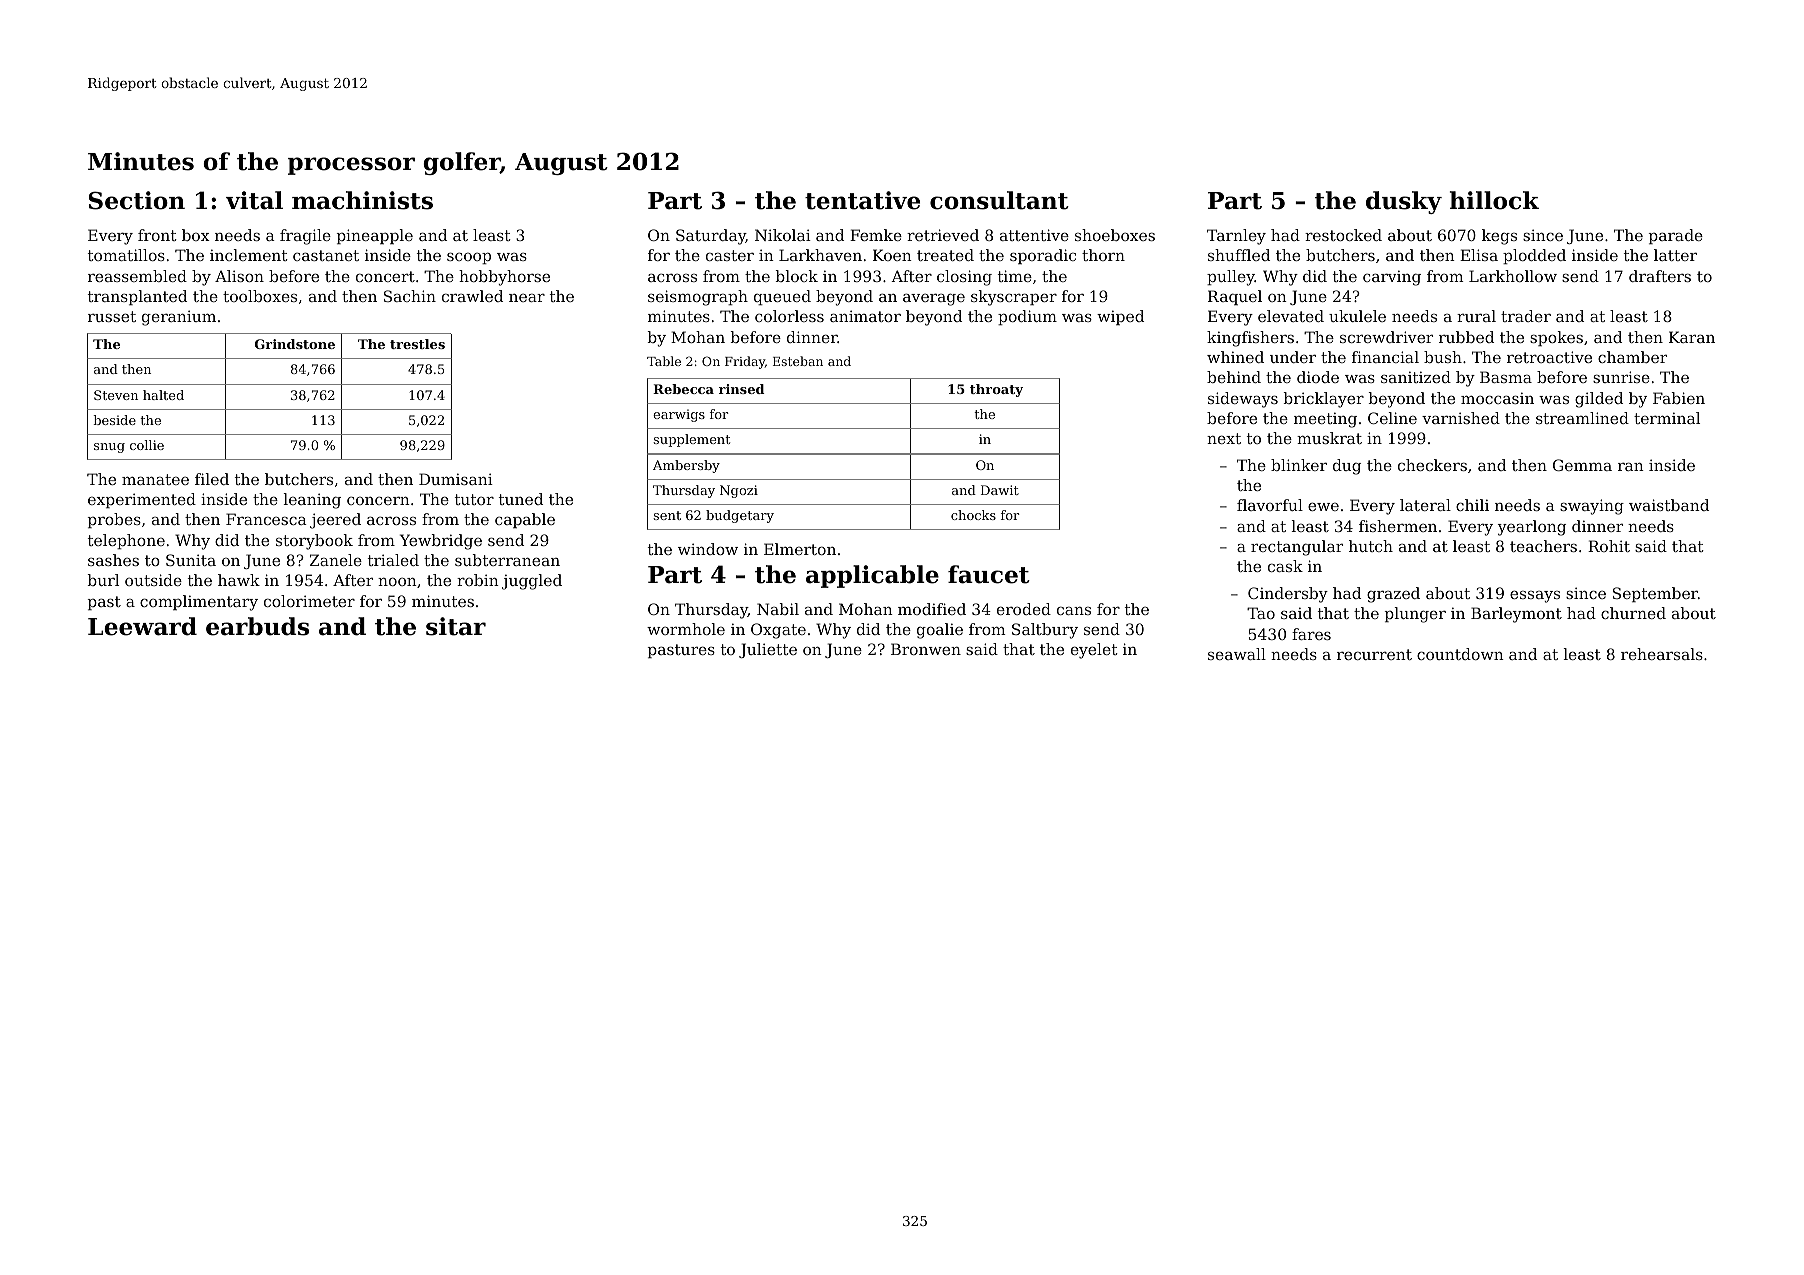 The image size is (1804, 1275). I want to click on rehearsals, so click(1662, 654).
